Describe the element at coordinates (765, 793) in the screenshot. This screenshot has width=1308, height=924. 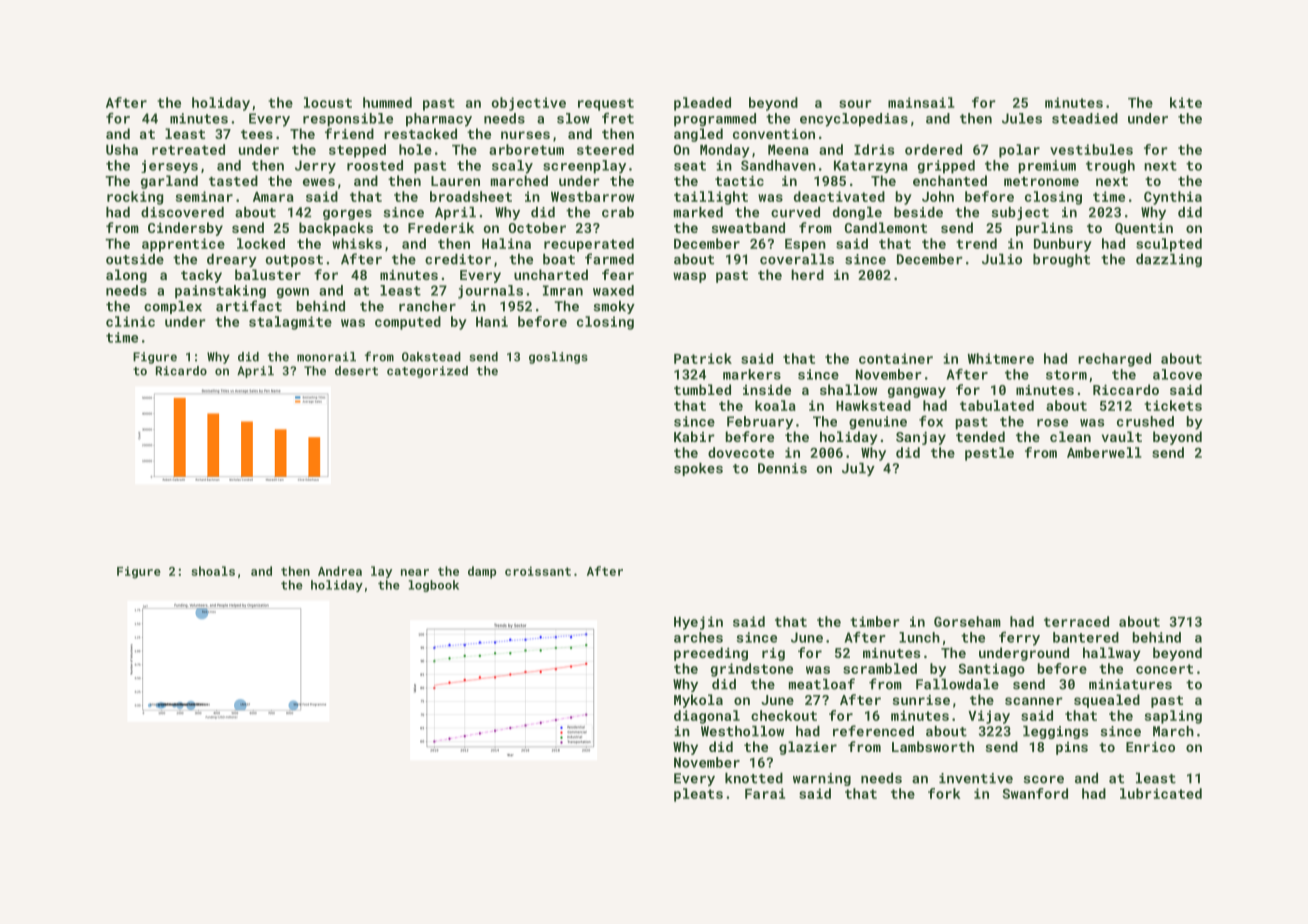
I see `Farai` at that location.
